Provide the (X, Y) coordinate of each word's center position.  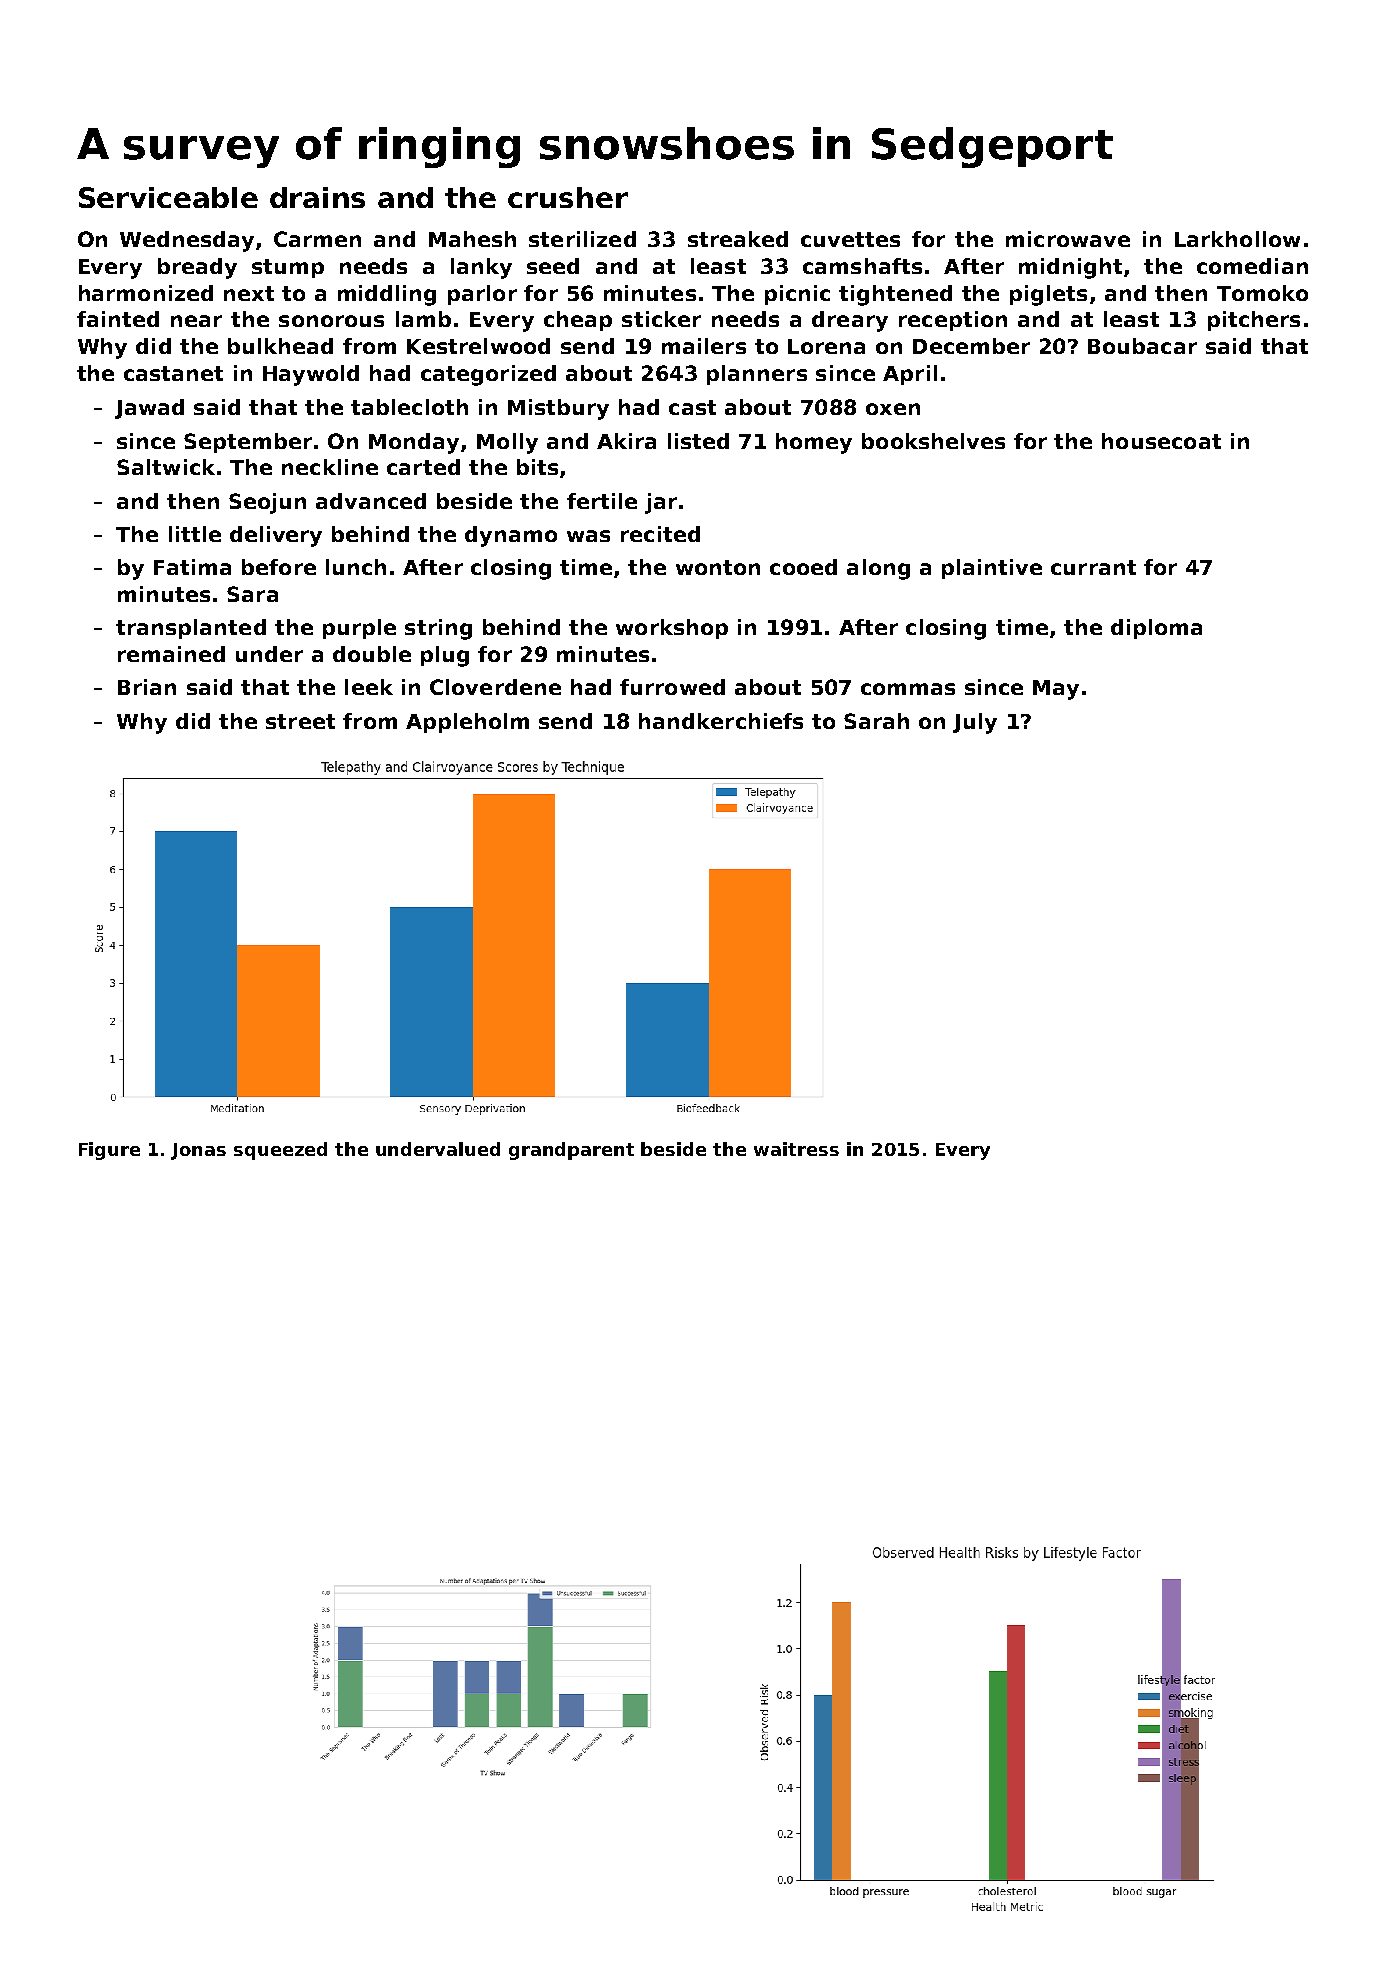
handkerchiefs (721, 721)
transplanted (191, 629)
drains (317, 197)
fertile (602, 501)
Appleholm (467, 723)
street (300, 721)
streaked (738, 239)
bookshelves (933, 441)
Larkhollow (1237, 239)
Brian (147, 687)
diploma (1156, 629)
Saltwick (166, 467)
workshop (672, 629)
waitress (796, 1149)
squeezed (280, 1151)
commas (908, 689)
